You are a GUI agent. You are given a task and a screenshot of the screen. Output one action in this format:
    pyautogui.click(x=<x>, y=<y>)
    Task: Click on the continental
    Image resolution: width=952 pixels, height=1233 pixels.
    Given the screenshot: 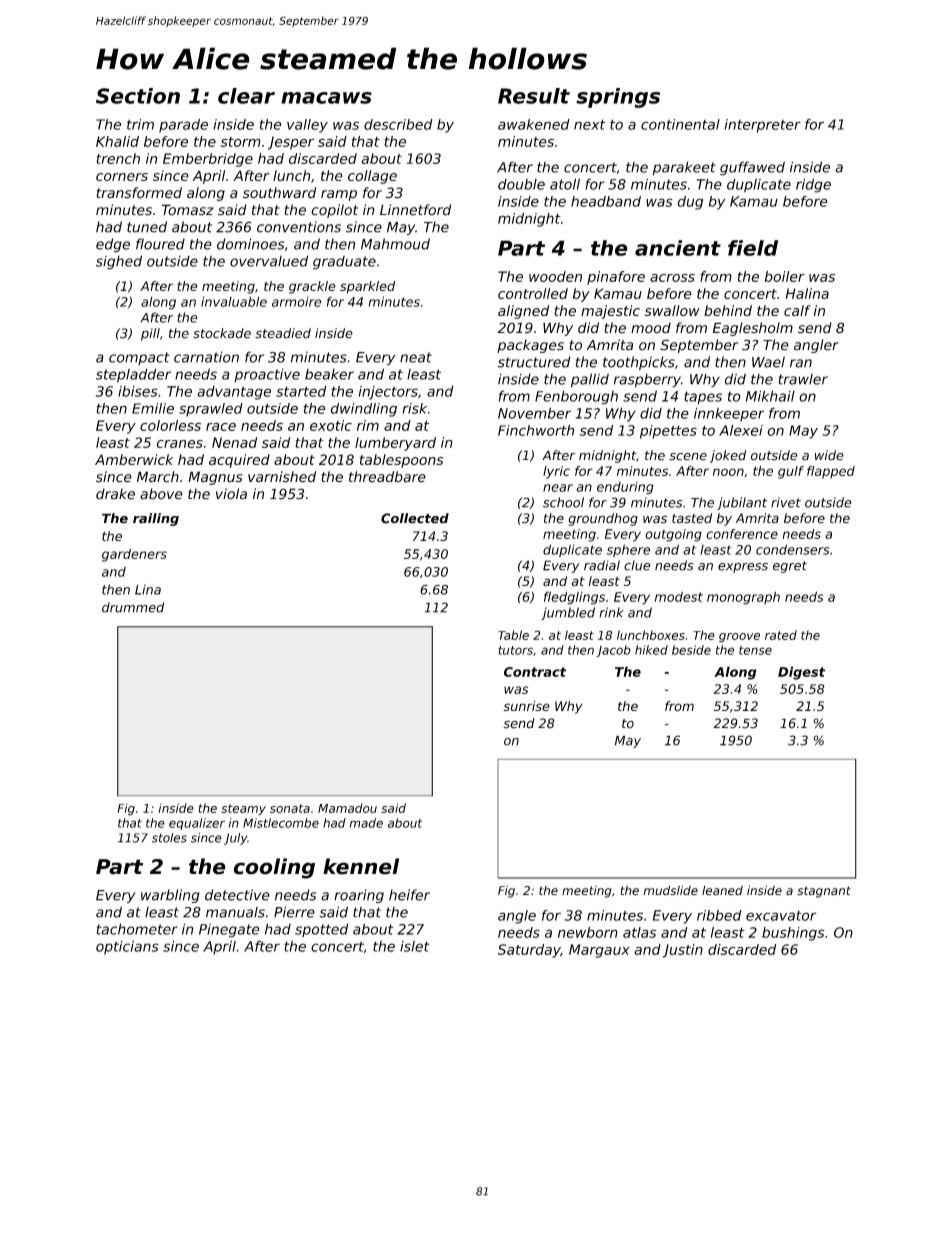 What is the action you would take?
    pyautogui.click(x=680, y=124)
